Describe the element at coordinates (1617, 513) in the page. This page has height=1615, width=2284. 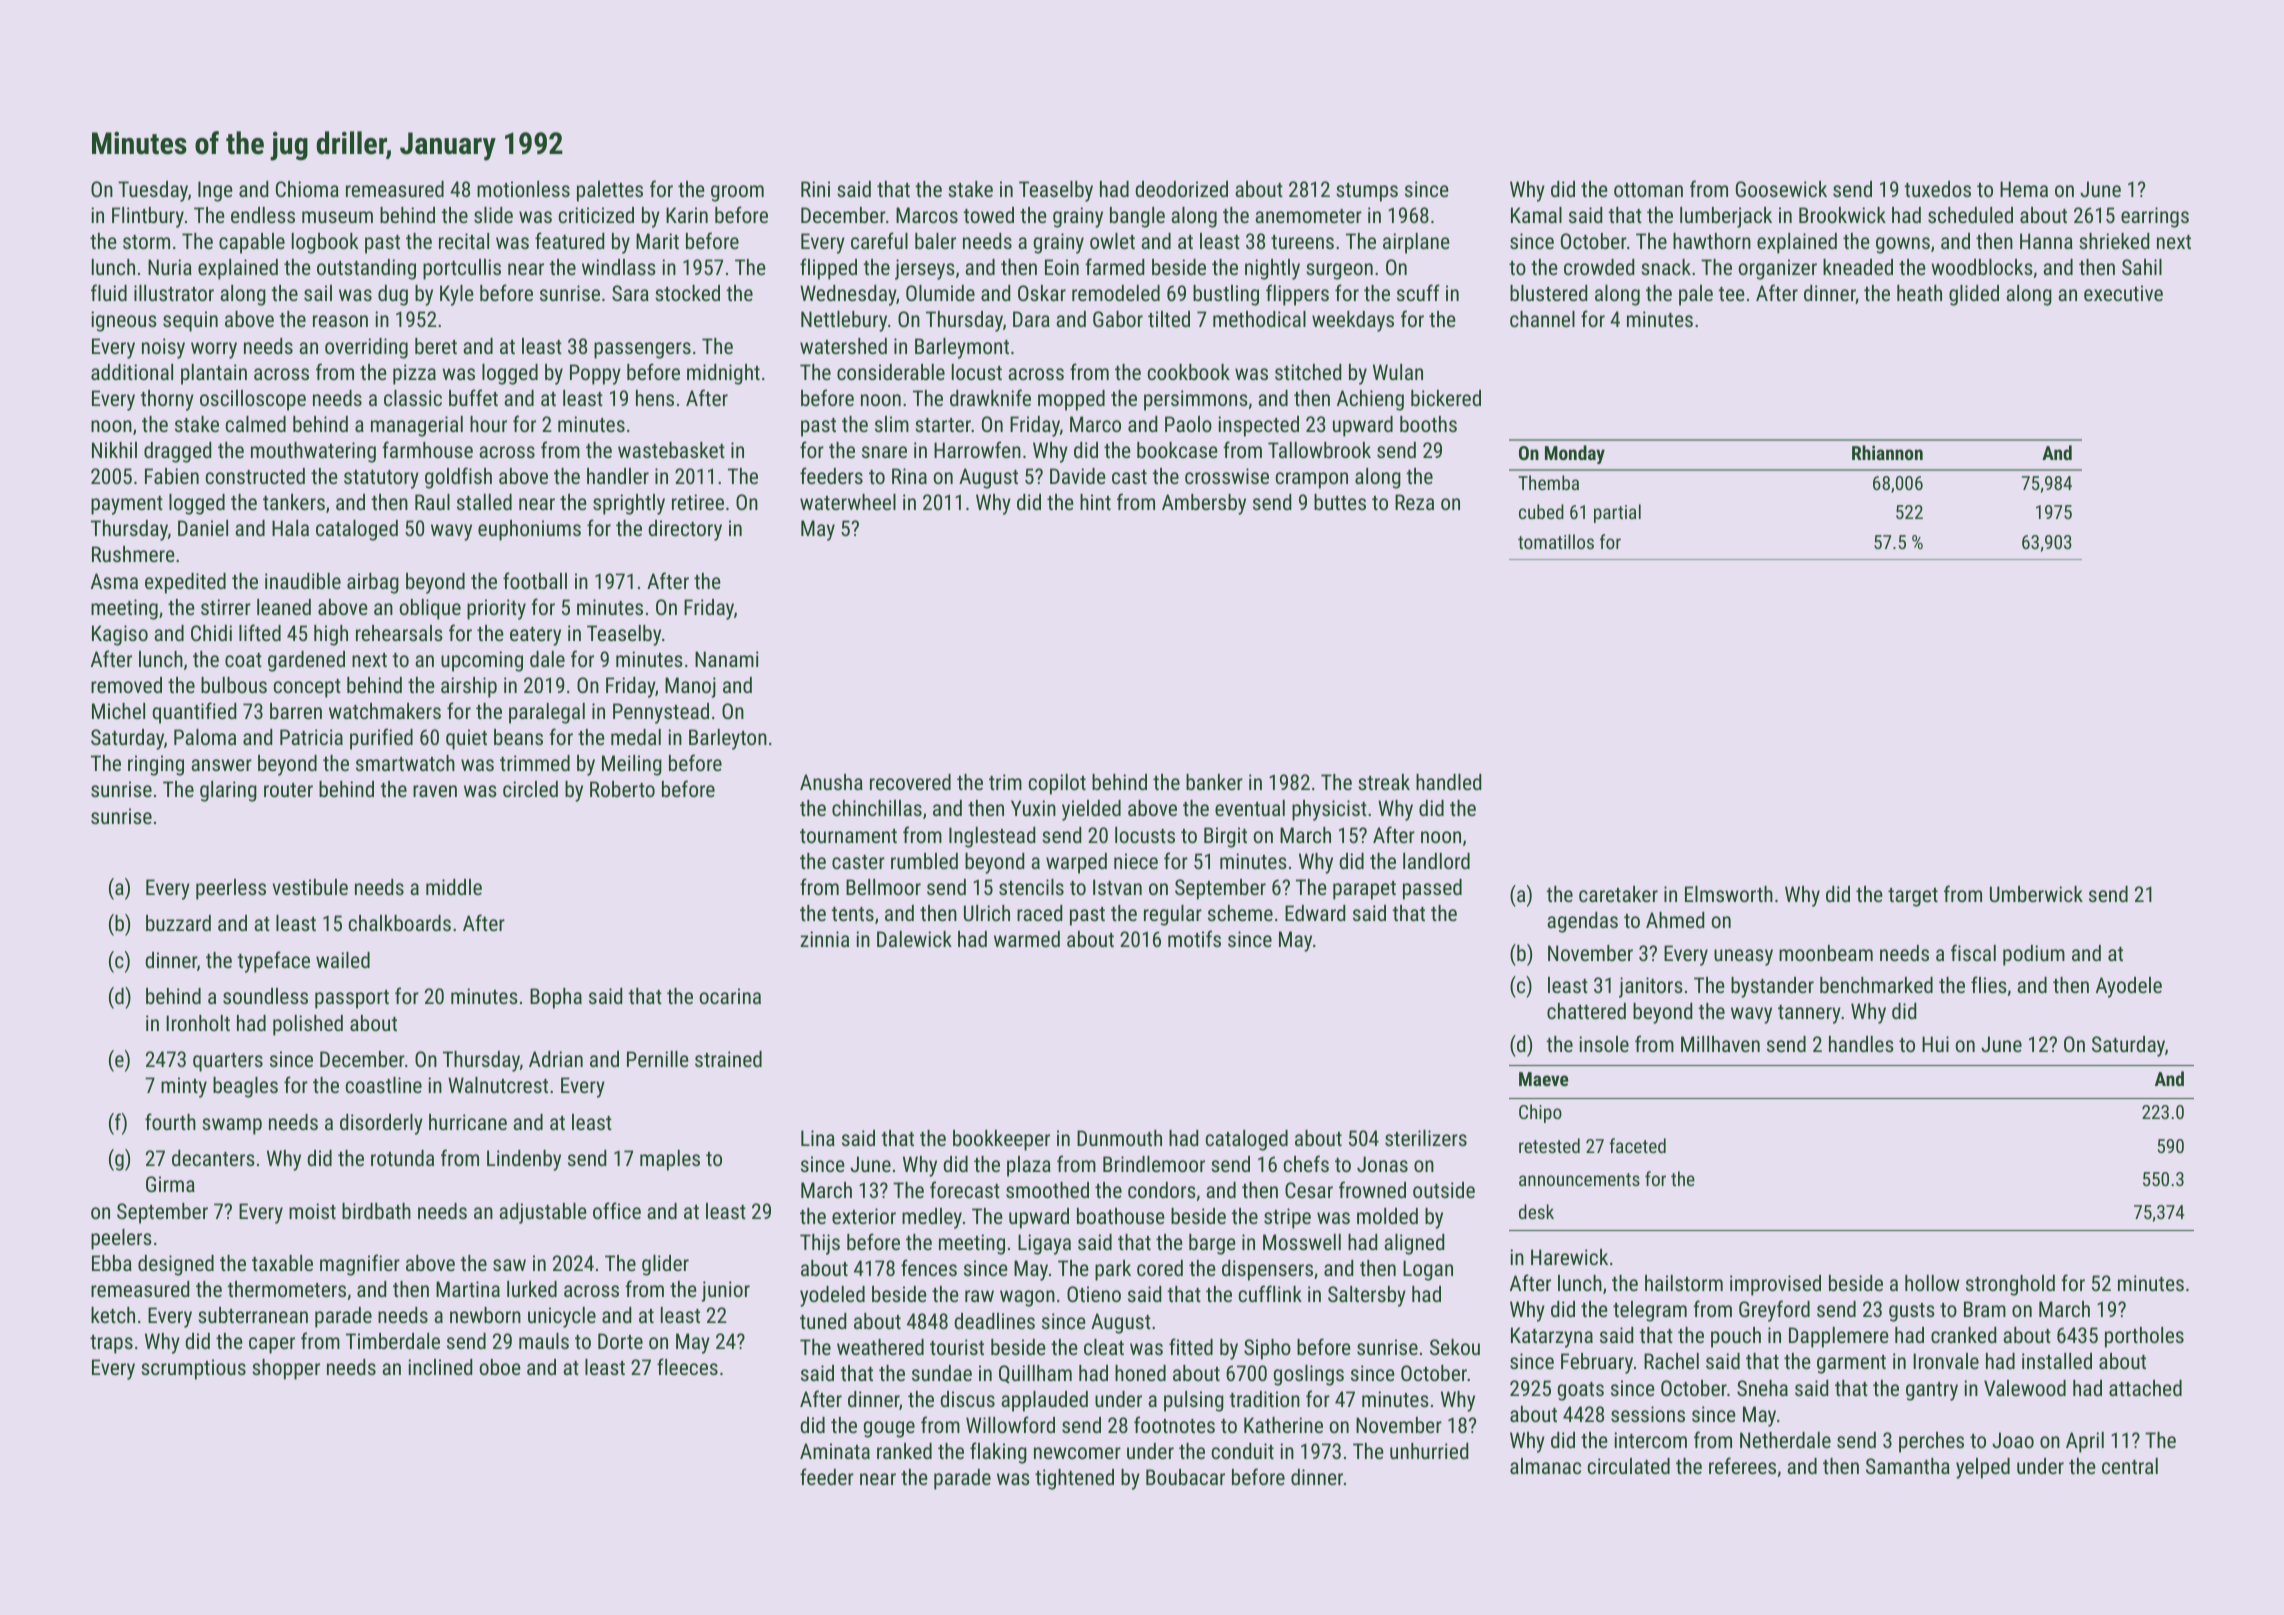
I see `partial` at that location.
